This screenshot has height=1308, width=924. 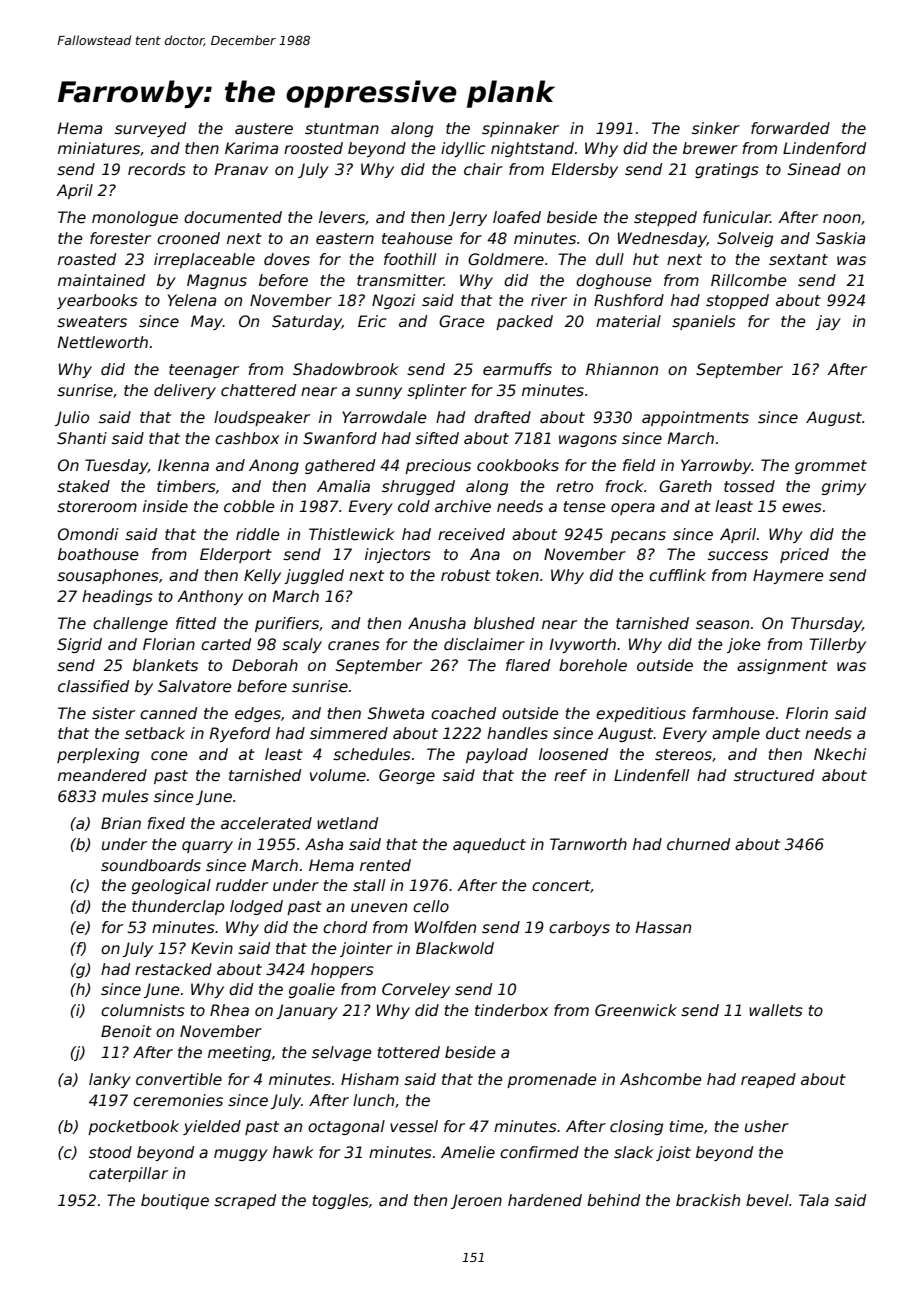 What do you see at coordinates (175, 1201) in the screenshot?
I see `boutique` at bounding box center [175, 1201].
